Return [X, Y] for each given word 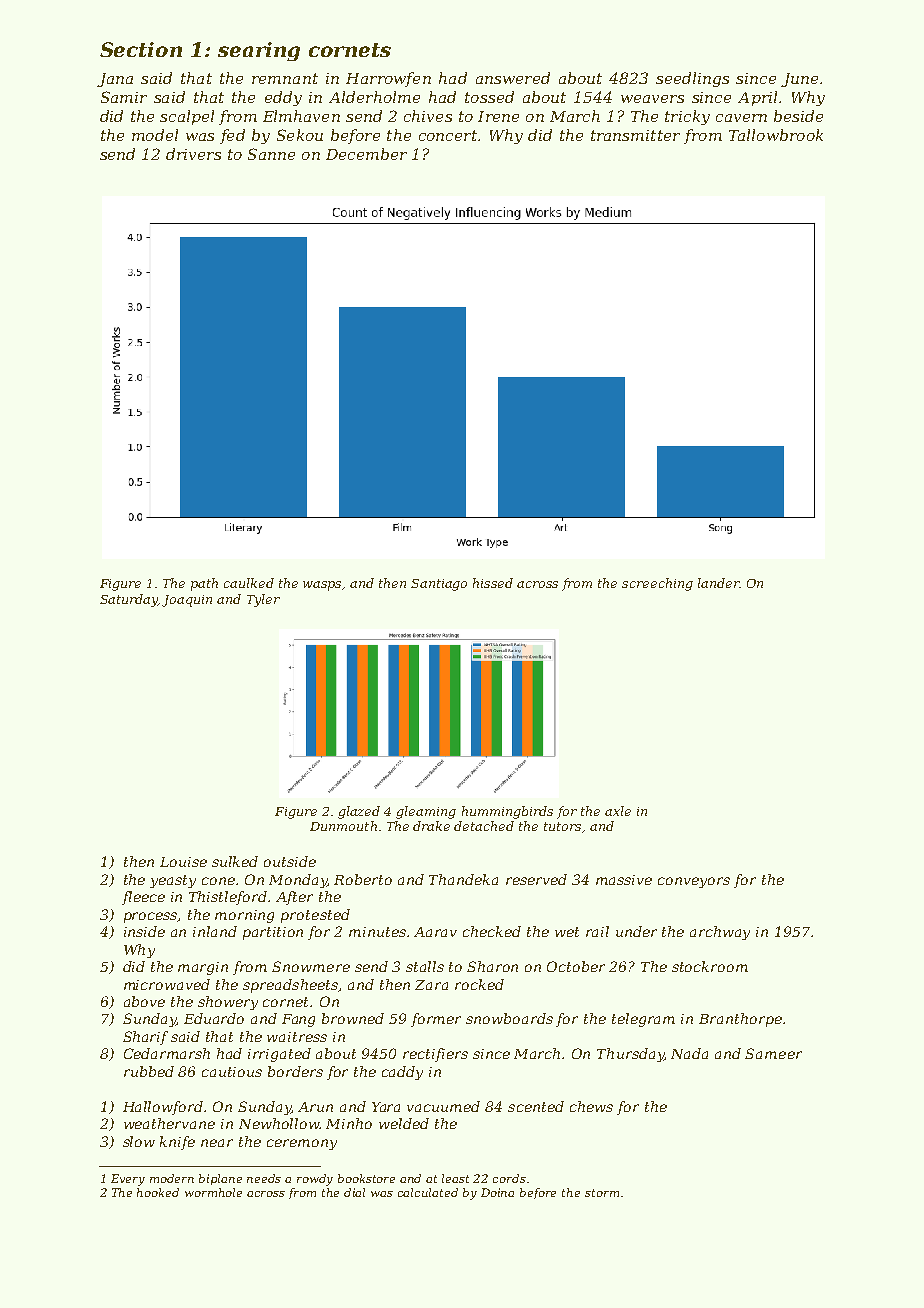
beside [798, 116]
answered [513, 78]
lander [718, 583]
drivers [193, 154]
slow [139, 1141]
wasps [323, 586]
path [204, 584]
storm [602, 1193]
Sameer [773, 1053]
